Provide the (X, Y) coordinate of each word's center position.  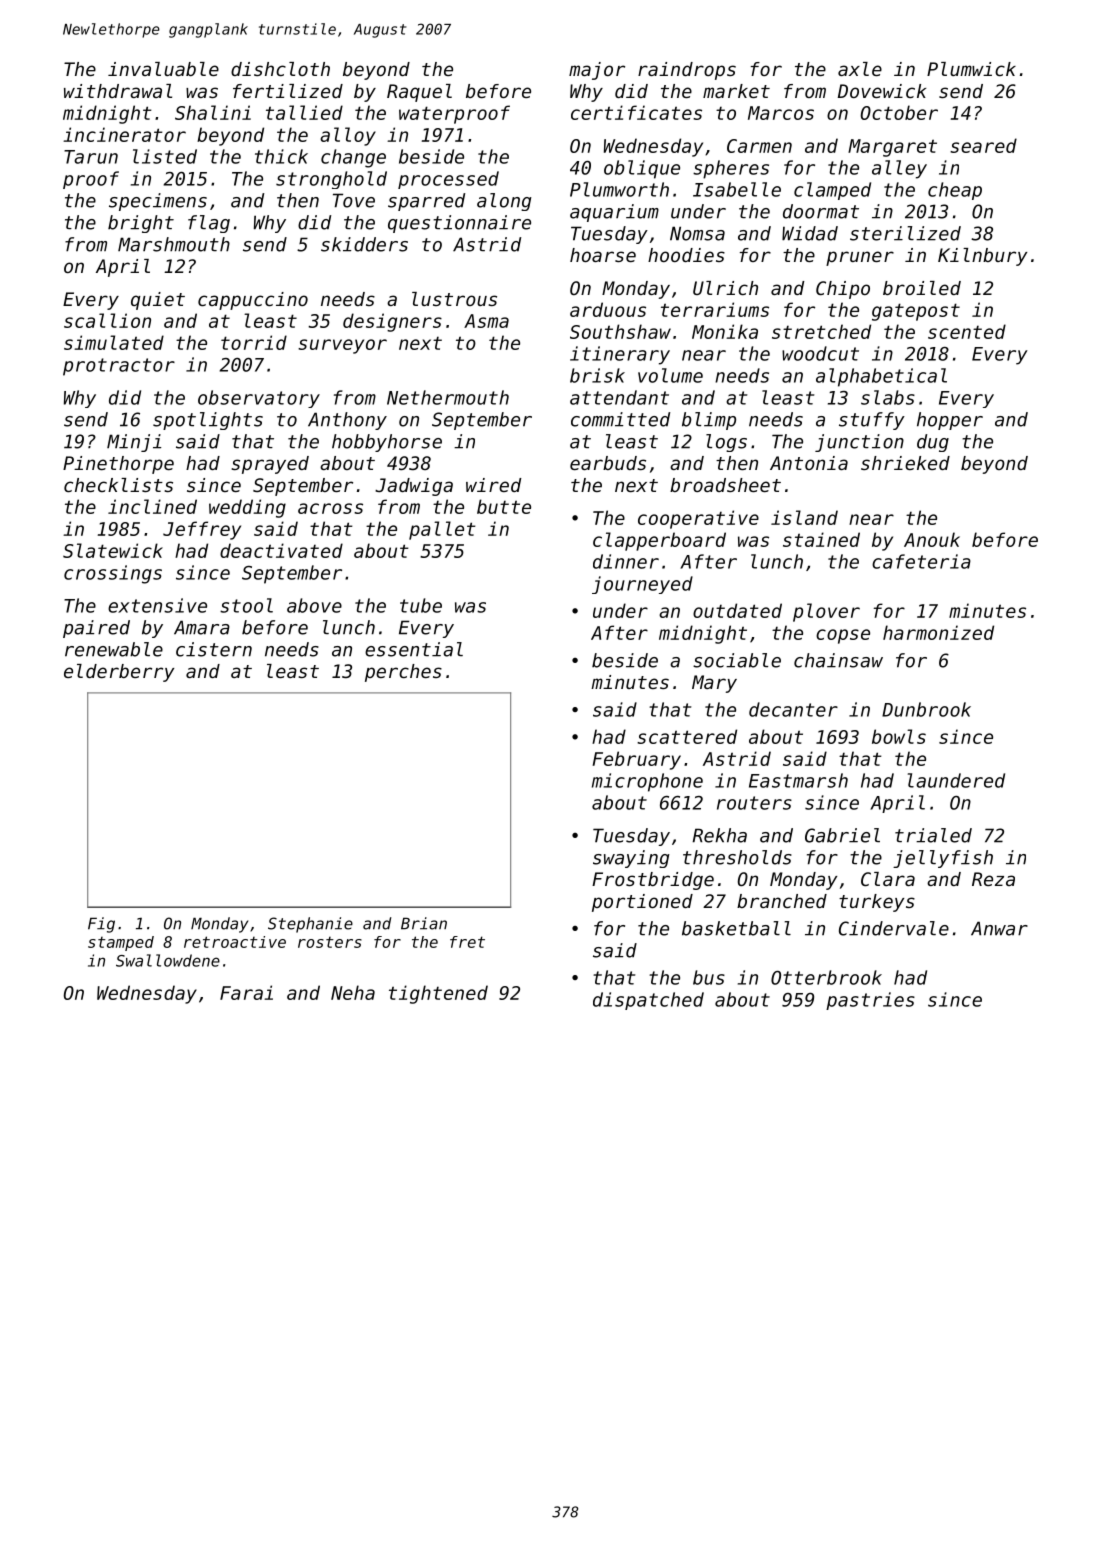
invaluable (163, 69)
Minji (134, 443)
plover (826, 612)
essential (414, 649)
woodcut (820, 353)
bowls (899, 736)
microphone (647, 782)
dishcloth (280, 69)
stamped (121, 943)
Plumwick (971, 69)
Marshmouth (174, 244)
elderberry (119, 673)
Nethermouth (448, 397)
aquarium (614, 213)
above (314, 605)
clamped (832, 191)
